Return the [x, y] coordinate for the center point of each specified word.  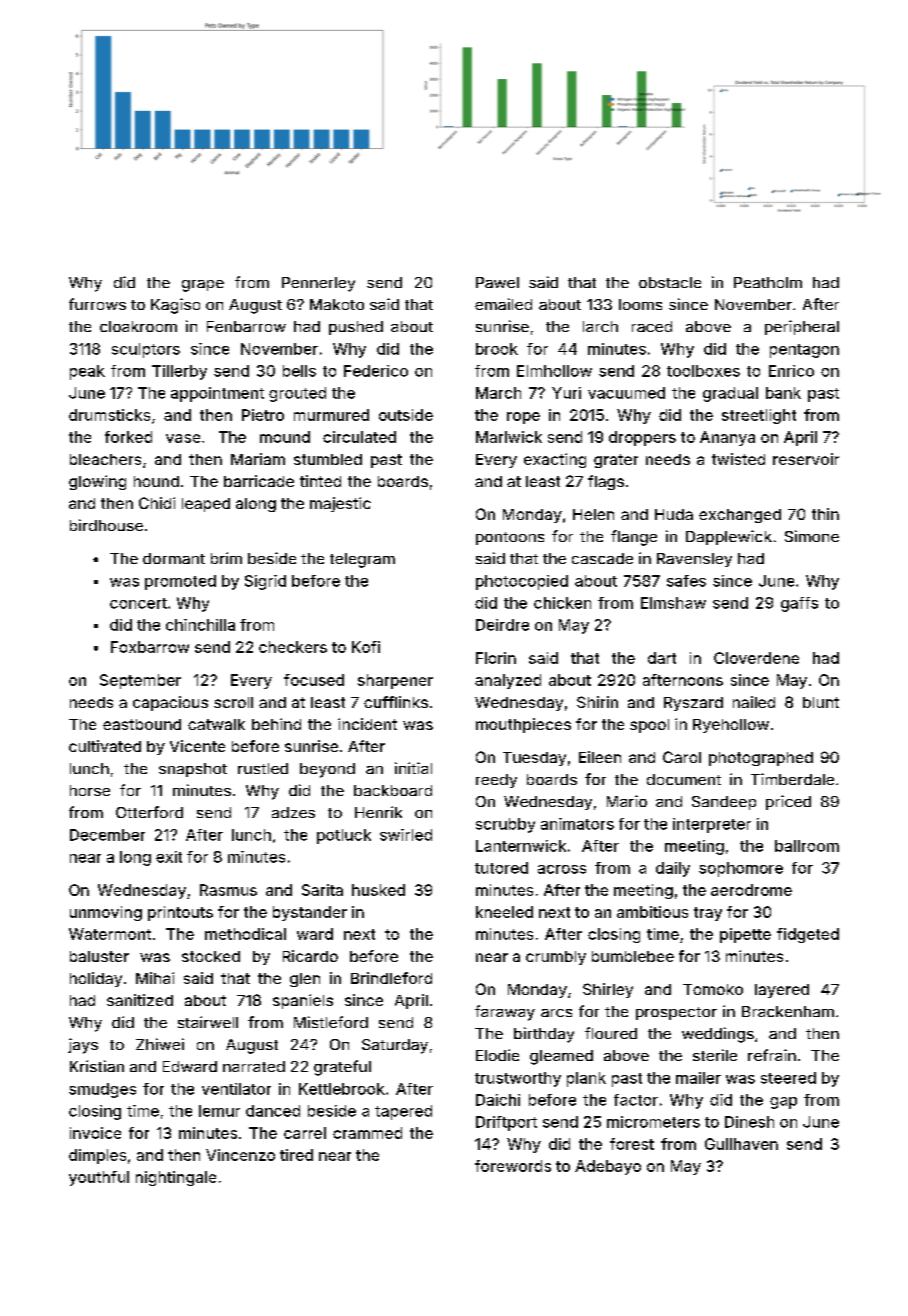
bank [783, 393]
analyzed [508, 681]
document [684, 779]
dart [662, 658]
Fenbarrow [246, 326]
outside [406, 415]
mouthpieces [523, 725]
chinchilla [200, 625]
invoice [95, 1133]
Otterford [149, 812]
